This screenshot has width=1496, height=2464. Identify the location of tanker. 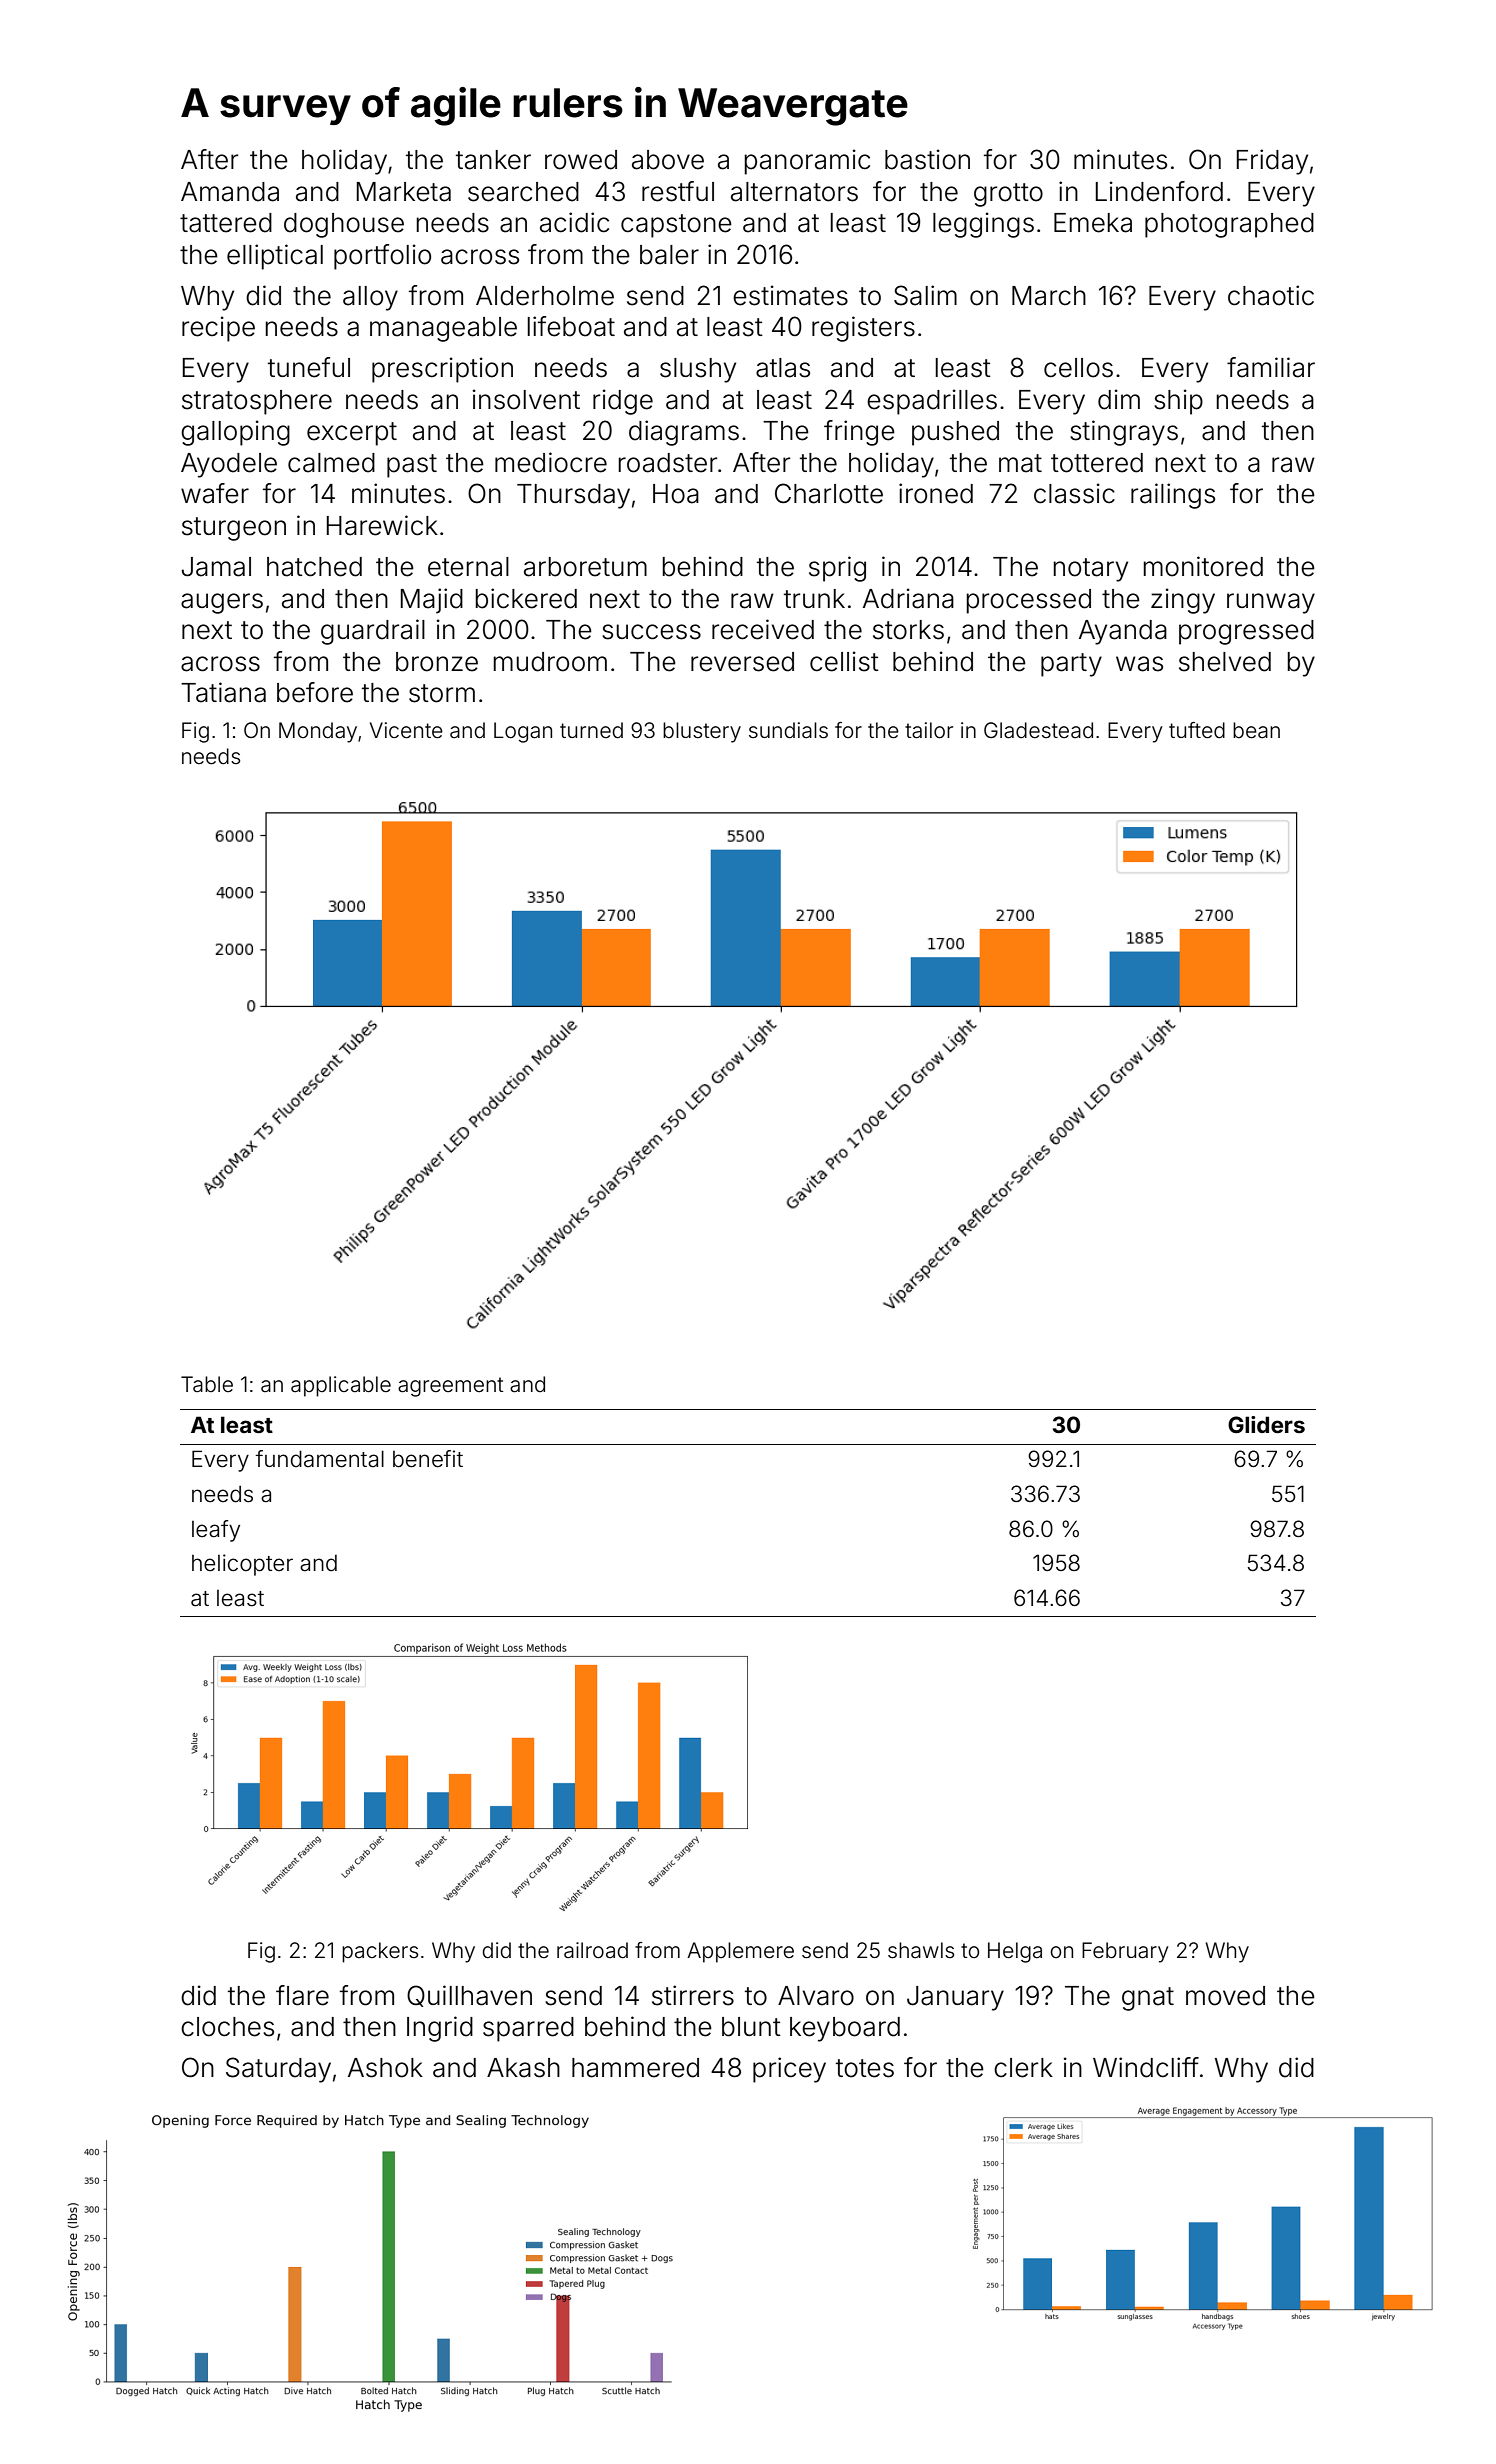
(493, 160).
